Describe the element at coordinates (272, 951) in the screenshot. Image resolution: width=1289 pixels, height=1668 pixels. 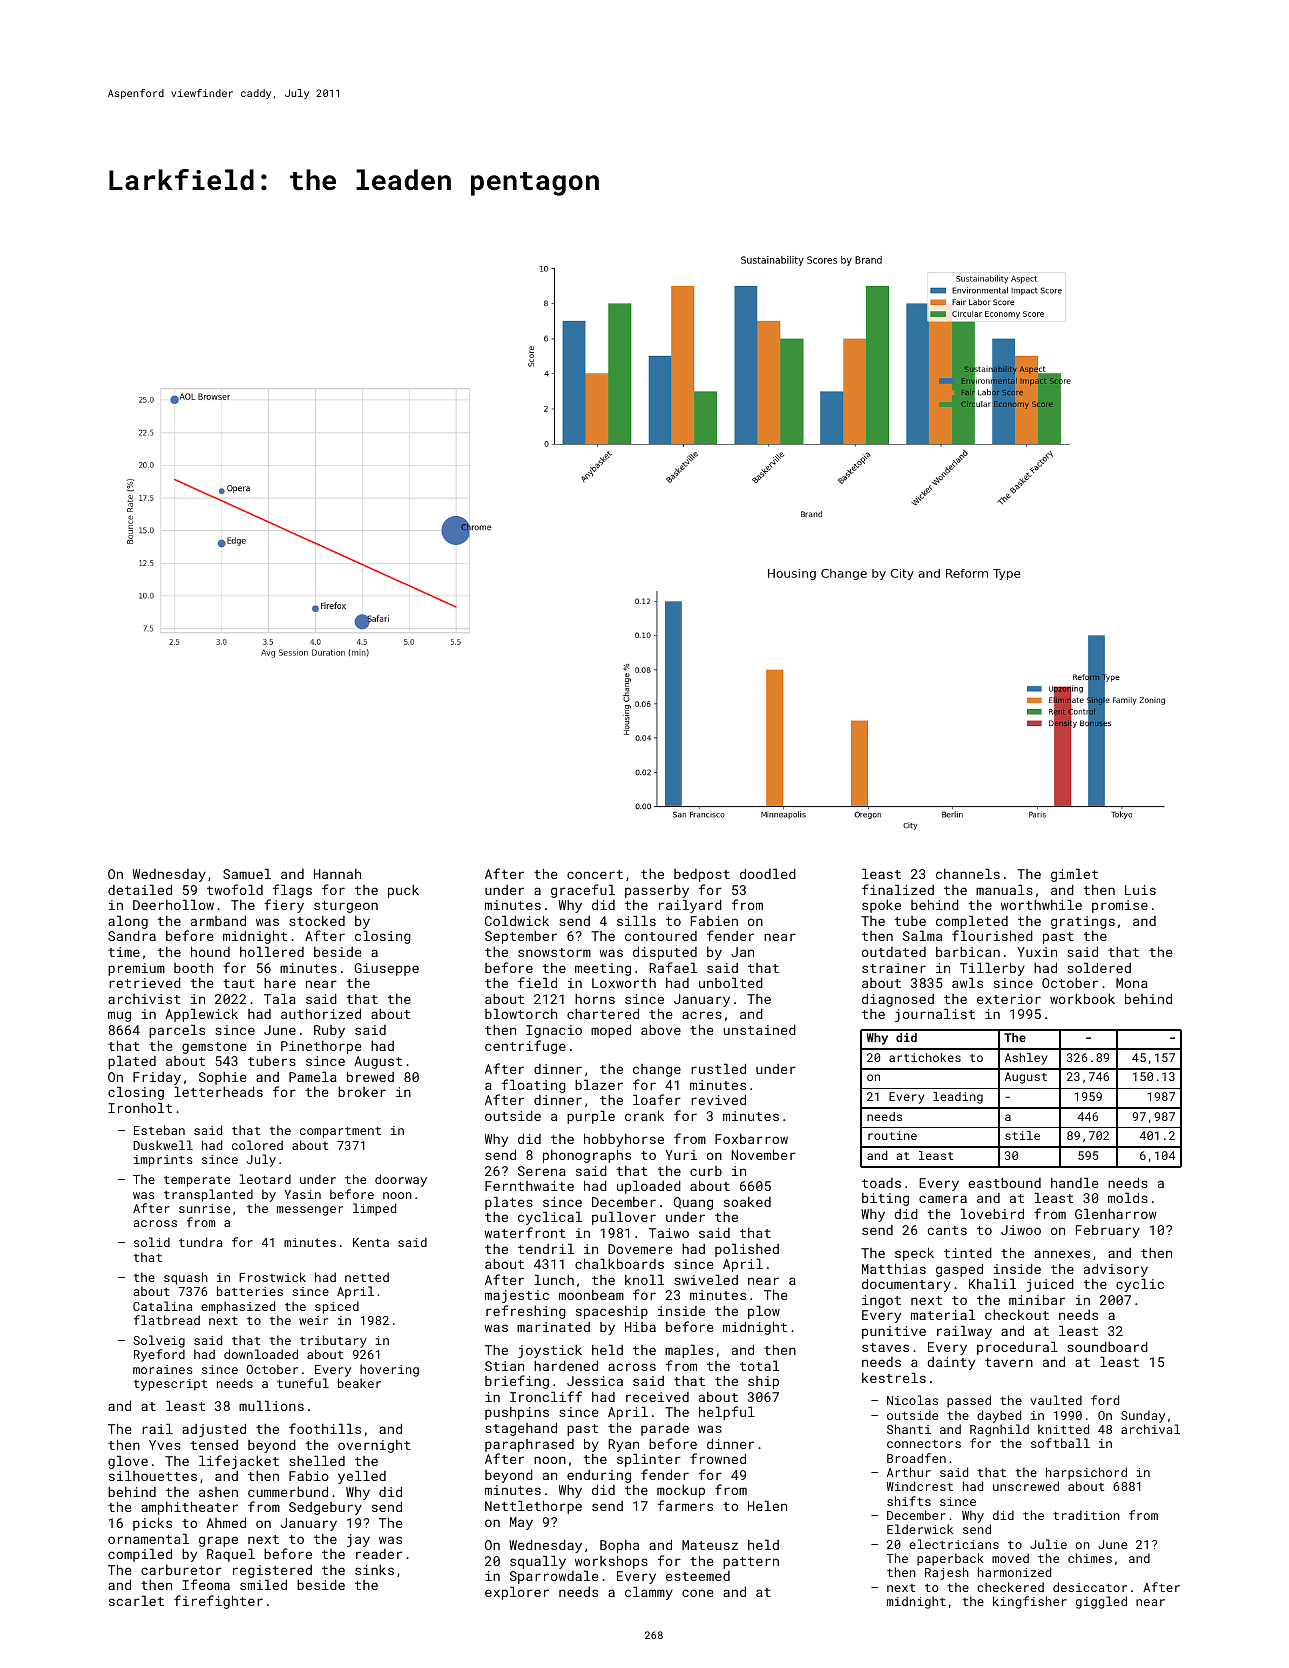
I see `hollered` at that location.
